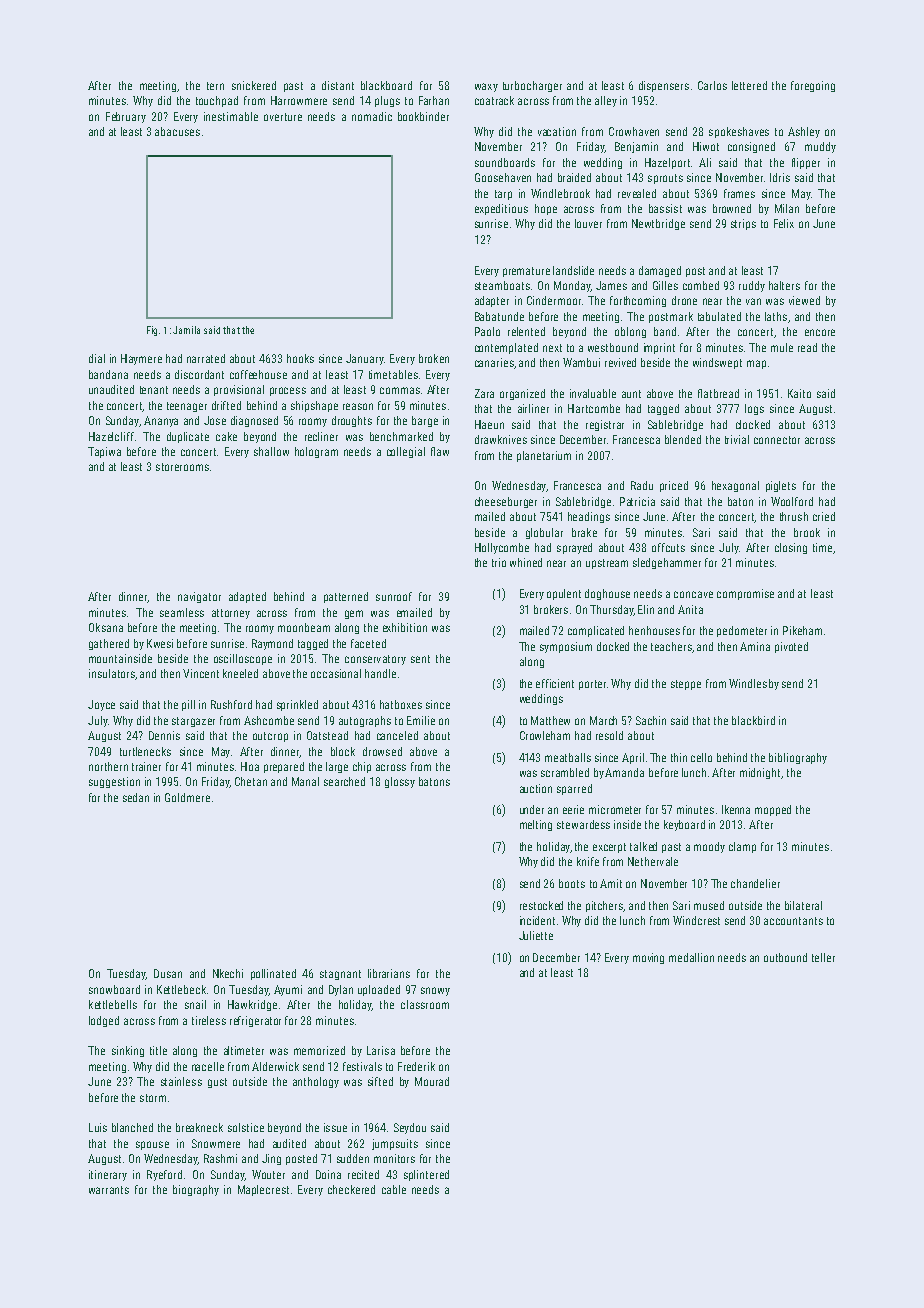 This screenshot has width=924, height=1308. What do you see at coordinates (104, 1021) in the screenshot?
I see `lodged` at bounding box center [104, 1021].
